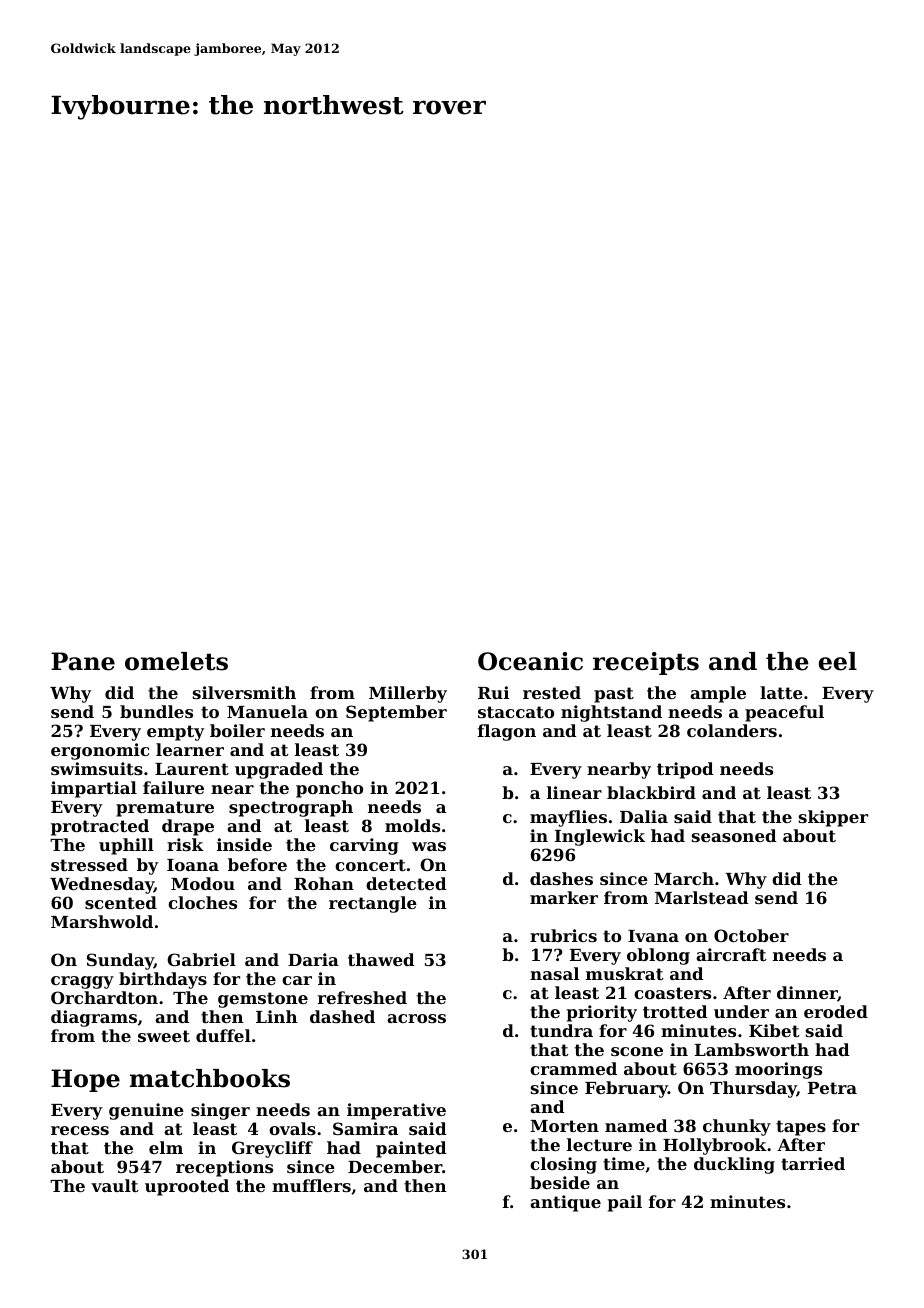  Describe the element at coordinates (83, 661) in the screenshot. I see `Pane` at that location.
